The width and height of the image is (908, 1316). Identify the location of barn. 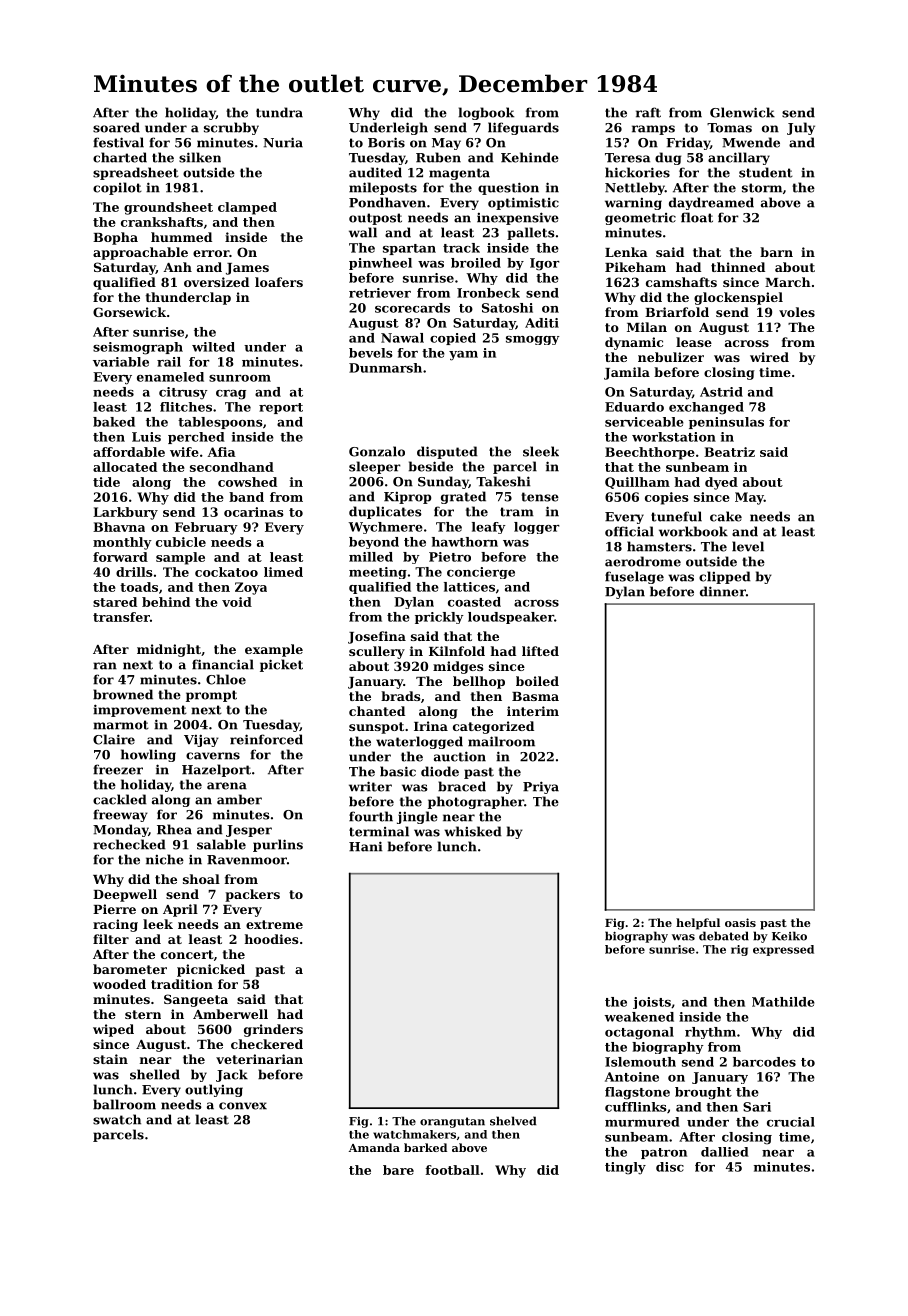
(776, 252).
